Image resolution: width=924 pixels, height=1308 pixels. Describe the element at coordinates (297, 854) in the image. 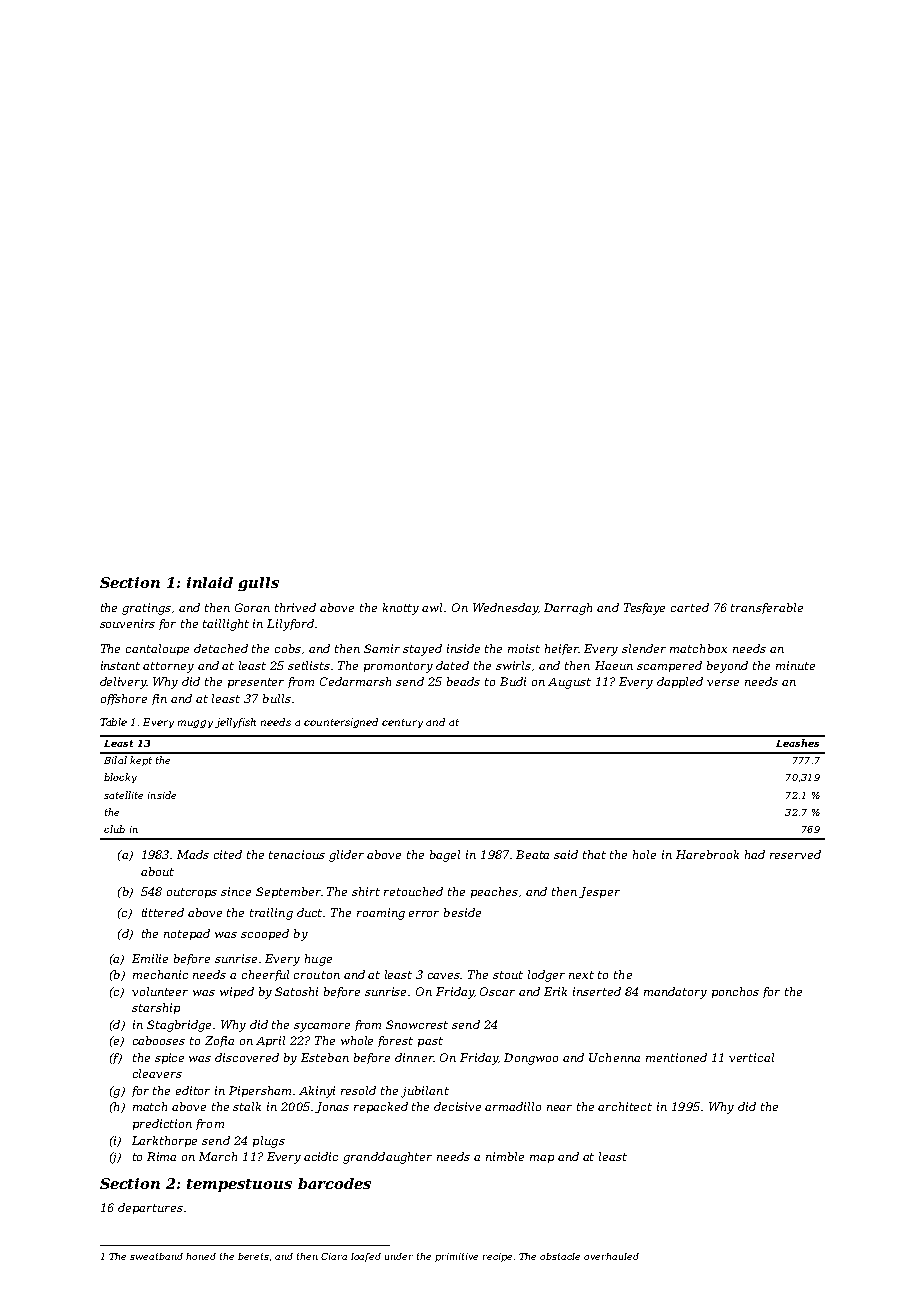

I see `tenacious` at that location.
